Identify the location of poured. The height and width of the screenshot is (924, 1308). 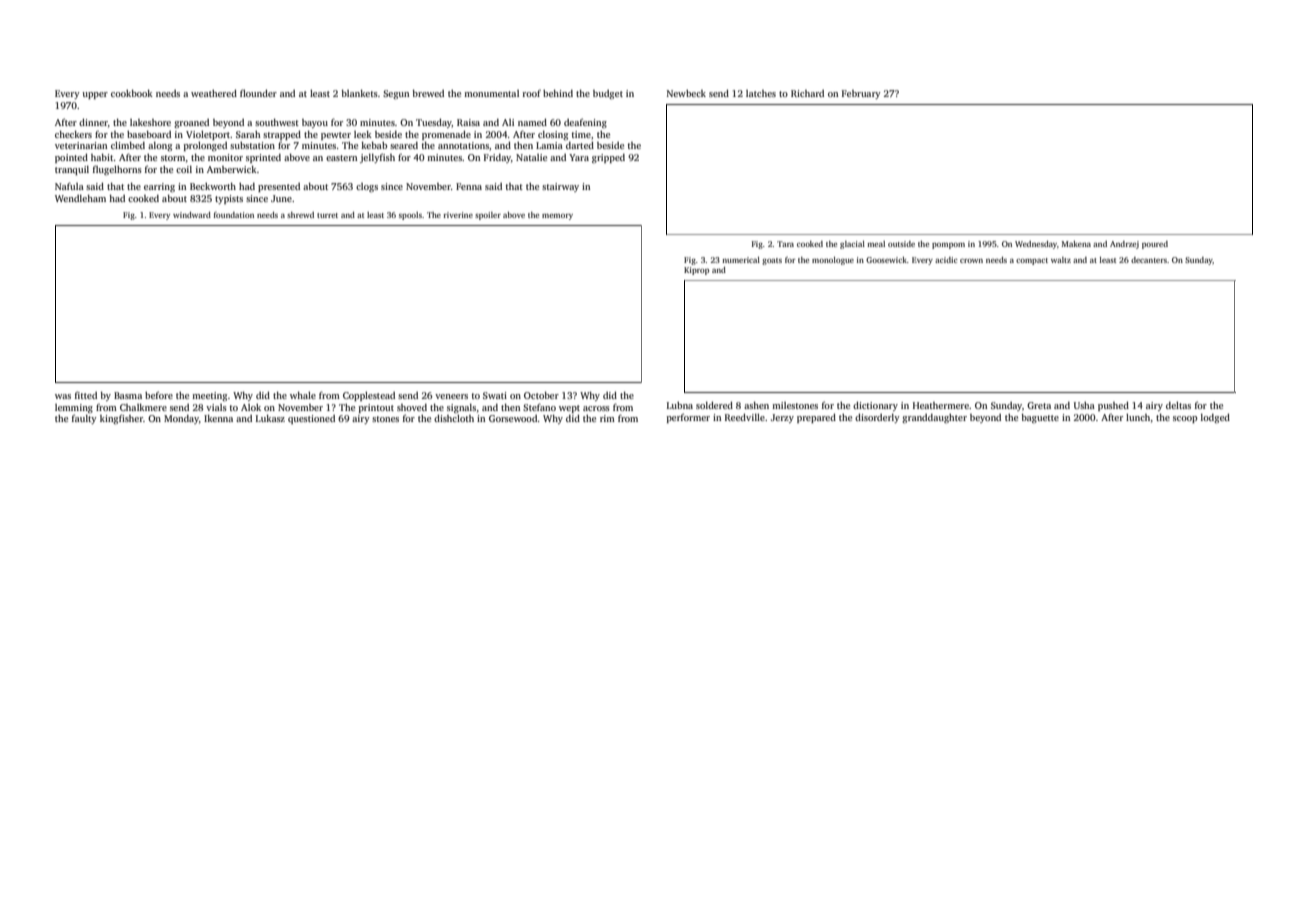
(1155, 245).
